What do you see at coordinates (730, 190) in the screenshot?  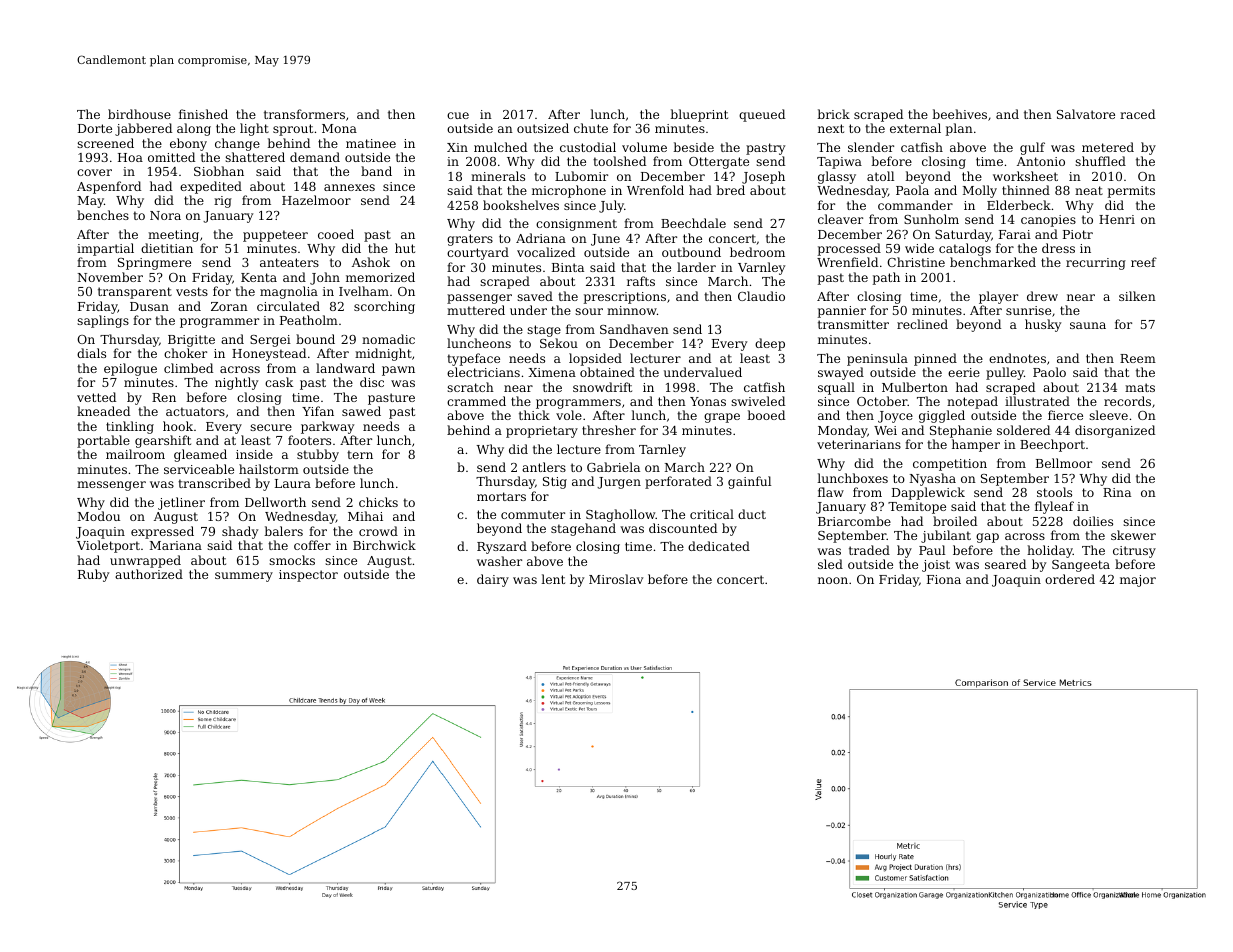 I see `bred` at bounding box center [730, 190].
